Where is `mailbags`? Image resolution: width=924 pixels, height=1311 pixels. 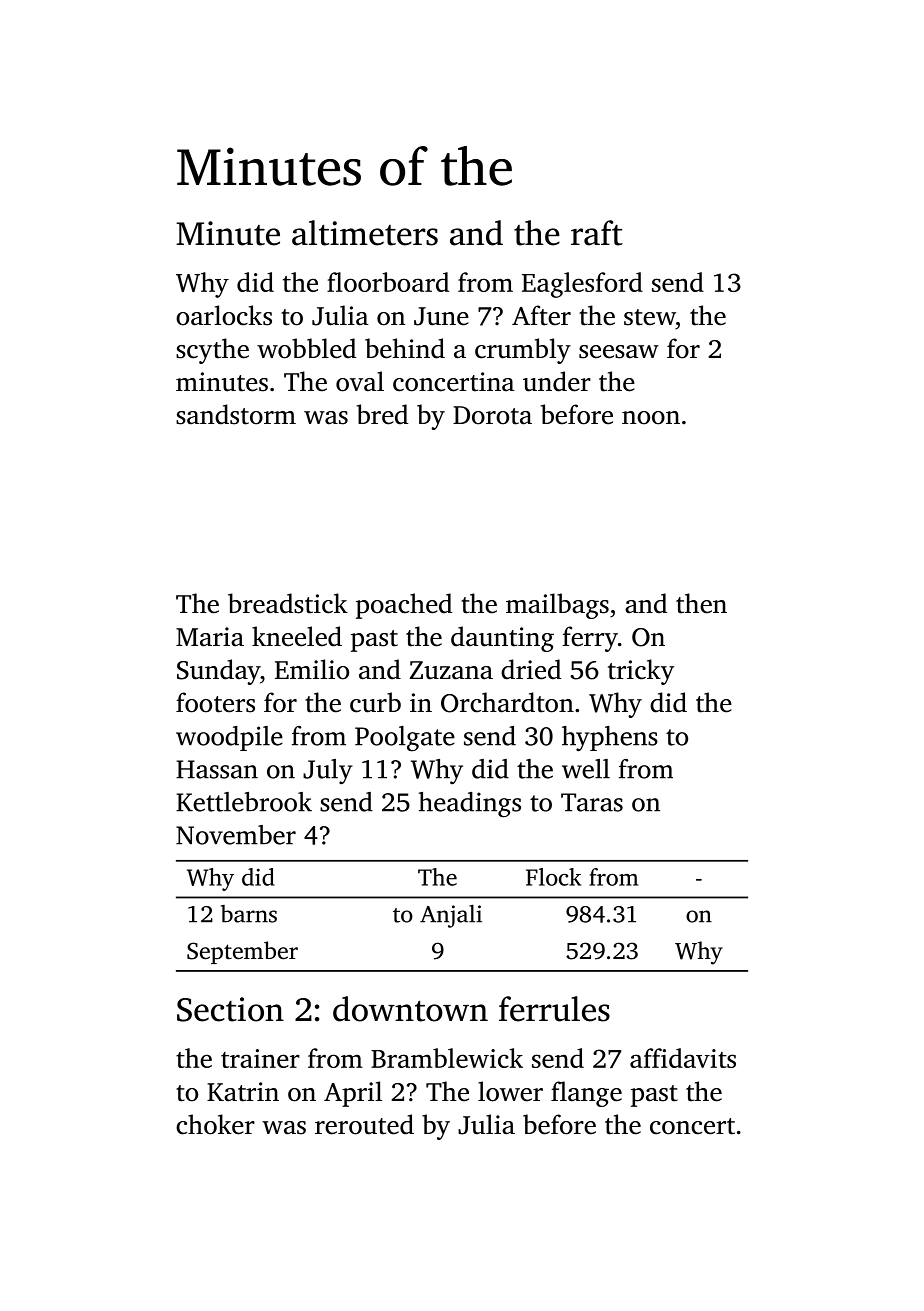
mailbags is located at coordinates (557, 606).
